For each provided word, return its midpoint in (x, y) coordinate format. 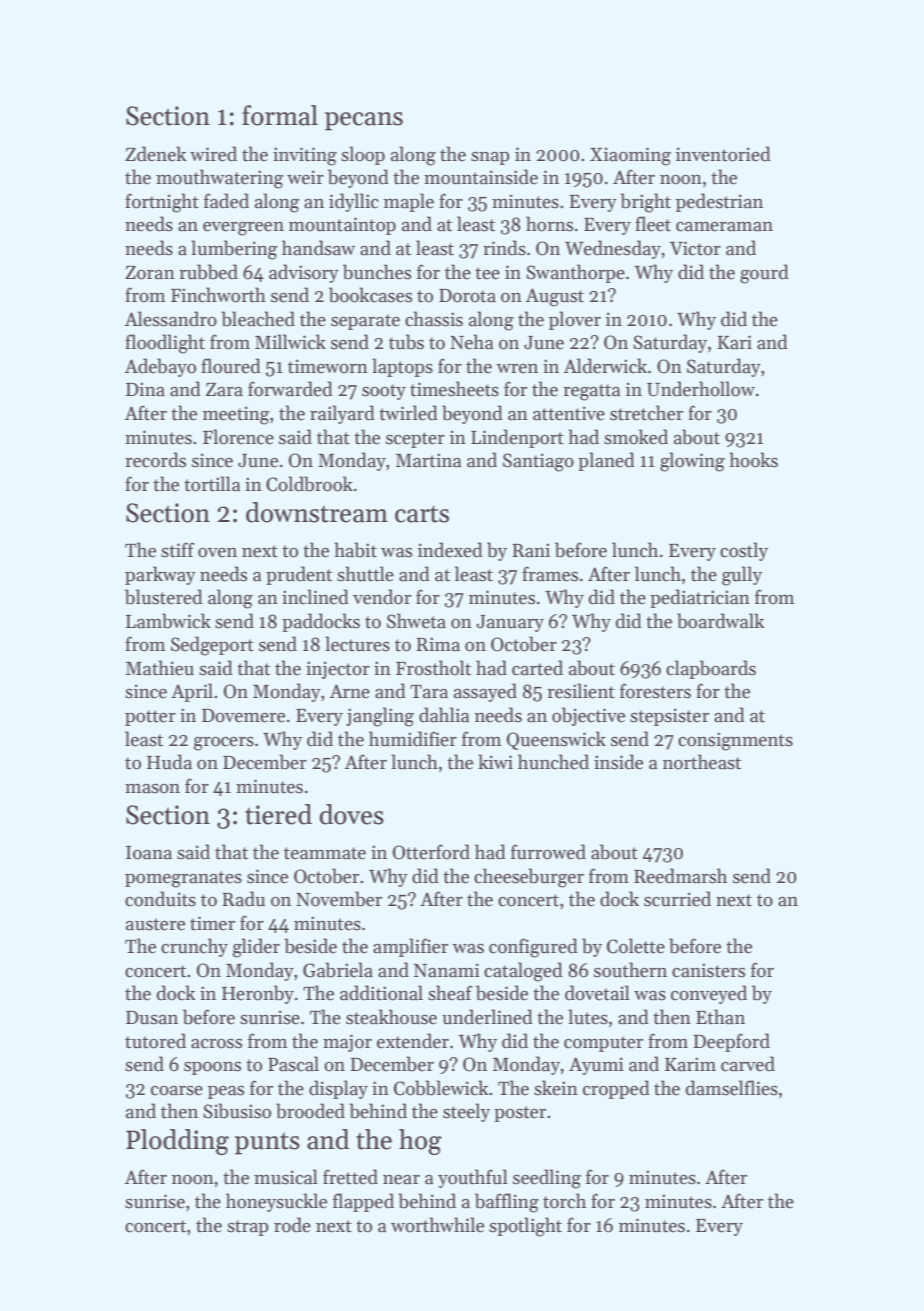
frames (550, 574)
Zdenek (156, 154)
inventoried (723, 154)
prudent (299, 575)
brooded (310, 1111)
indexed (450, 550)
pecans (364, 121)
